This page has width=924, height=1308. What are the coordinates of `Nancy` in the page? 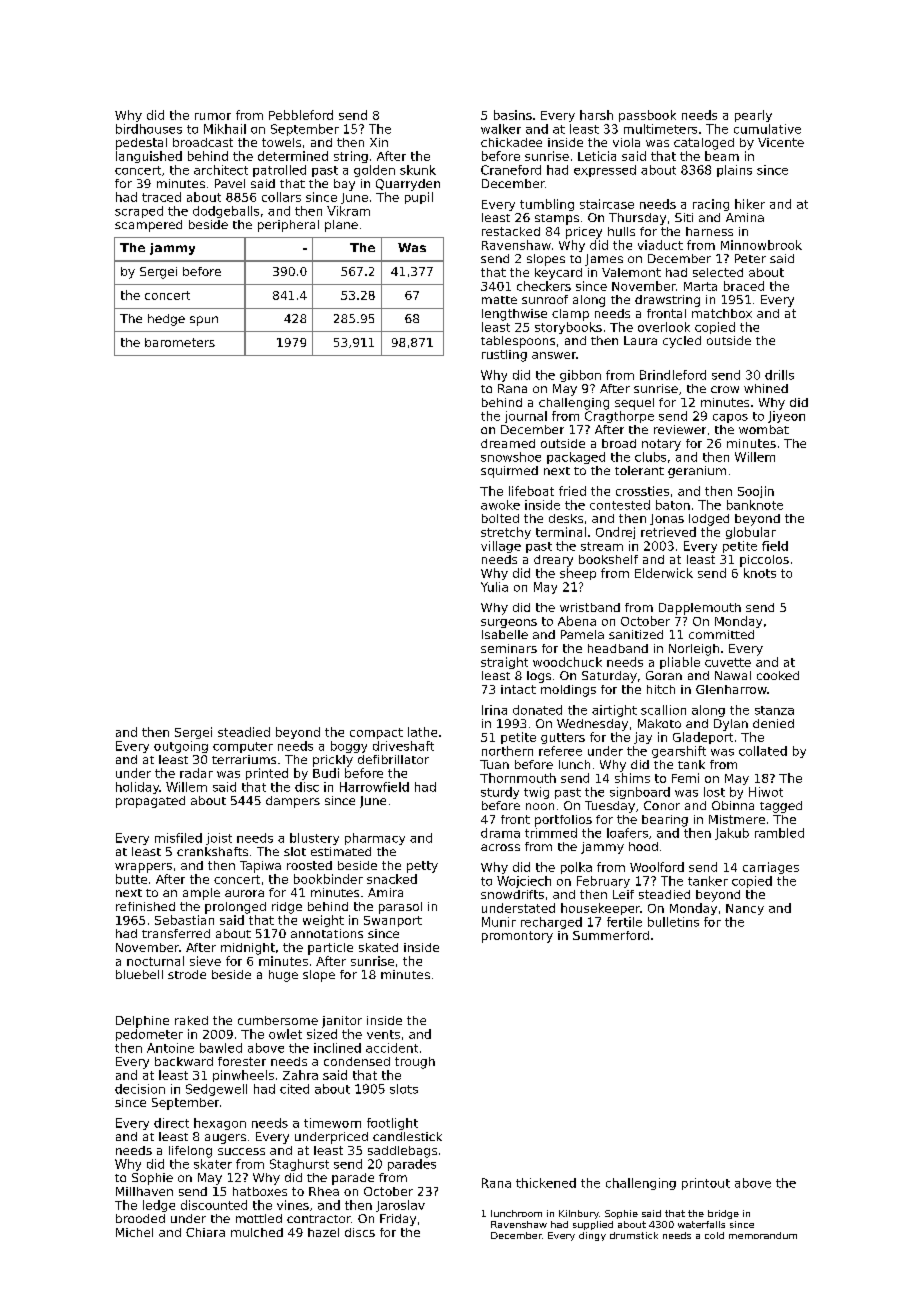 It's located at (745, 909).
